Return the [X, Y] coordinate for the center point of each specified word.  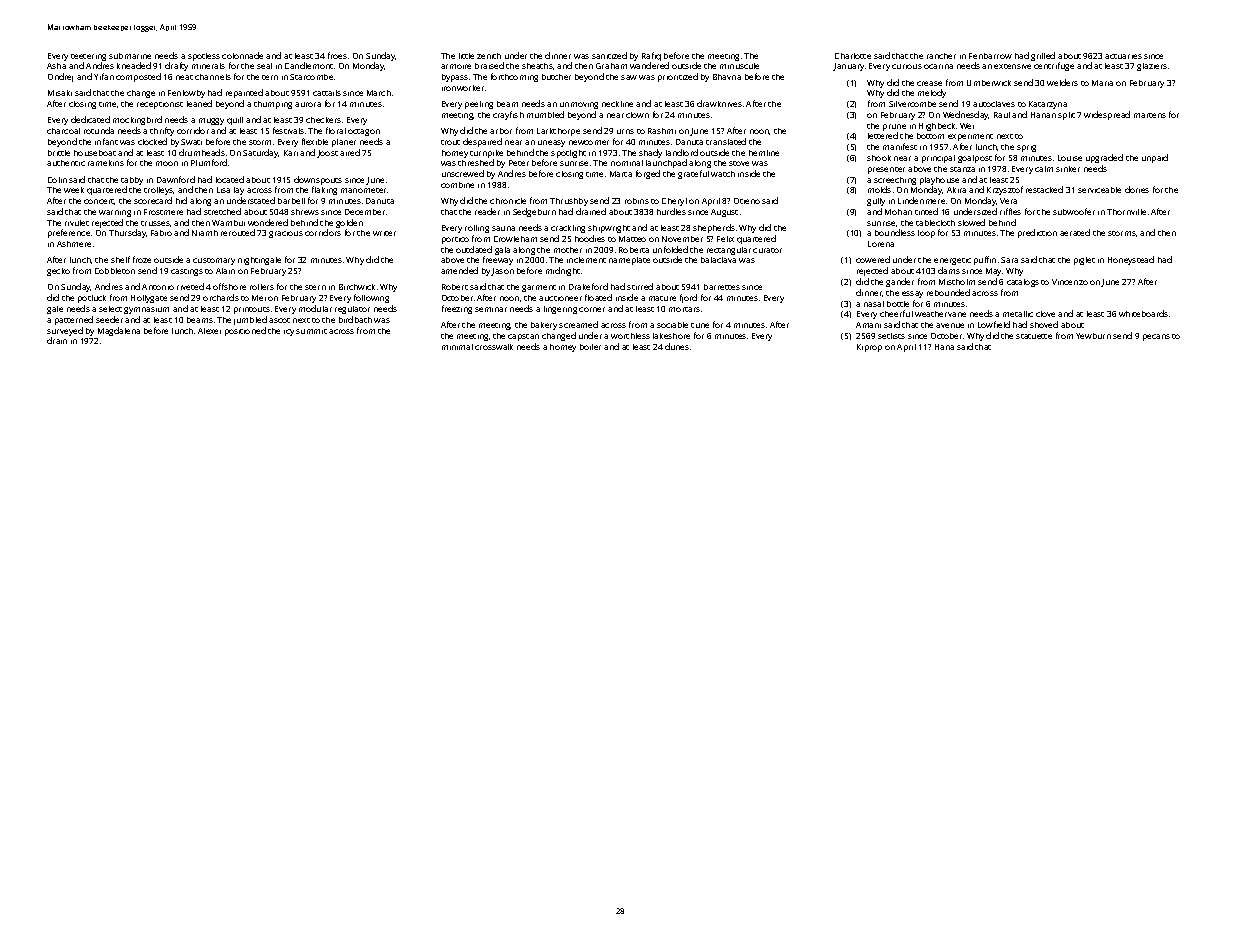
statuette [1034, 336]
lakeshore [671, 336]
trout [450, 142]
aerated [1075, 232]
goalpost [975, 159]
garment [539, 288]
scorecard [153, 200]
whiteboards [1143, 313]
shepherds [714, 228]
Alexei [209, 331]
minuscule [739, 66]
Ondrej [60, 77]
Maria [1102, 83]
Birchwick [357, 287]
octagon [364, 132]
